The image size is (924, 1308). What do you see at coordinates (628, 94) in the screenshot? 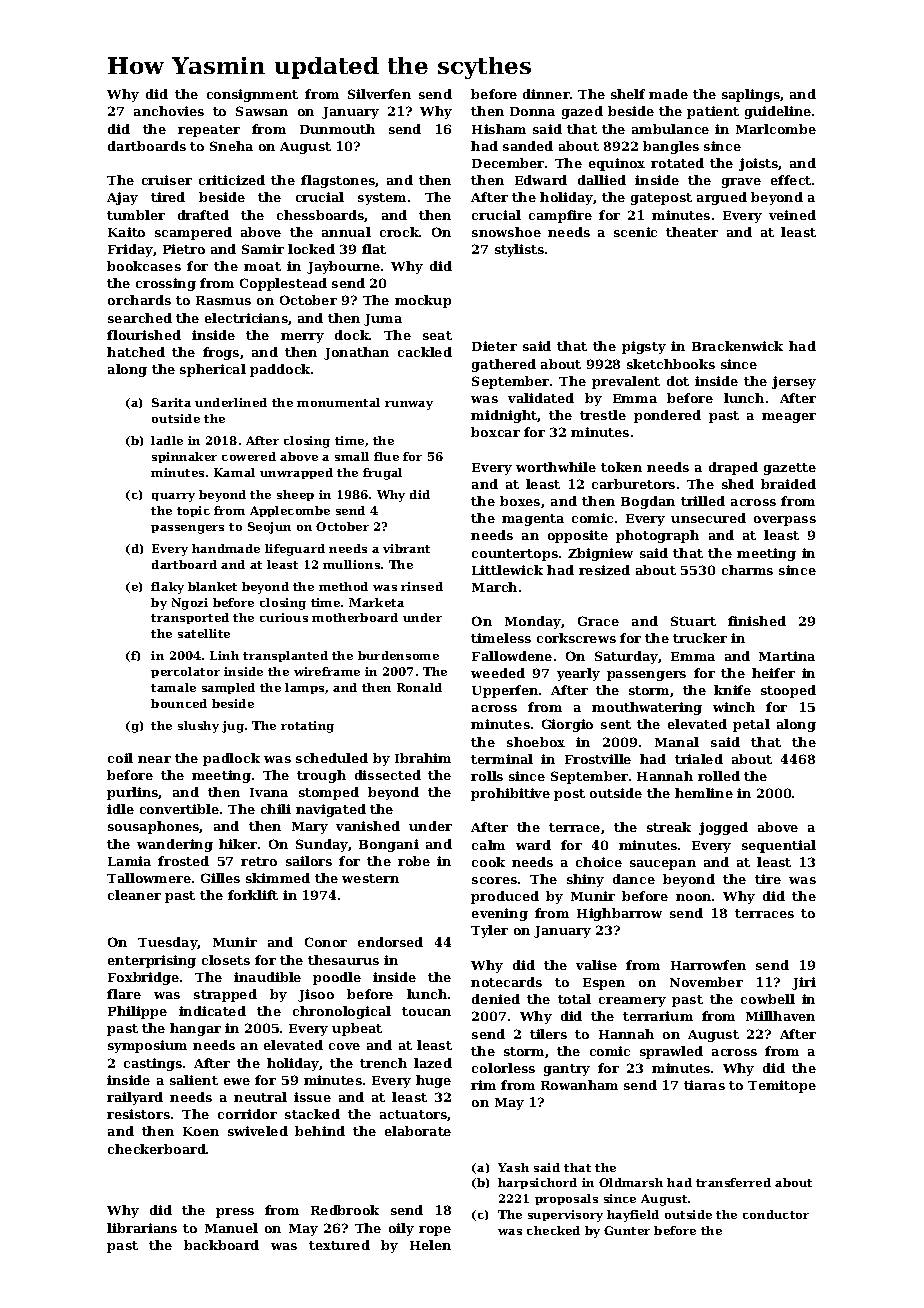
I see `shelf` at bounding box center [628, 94].
